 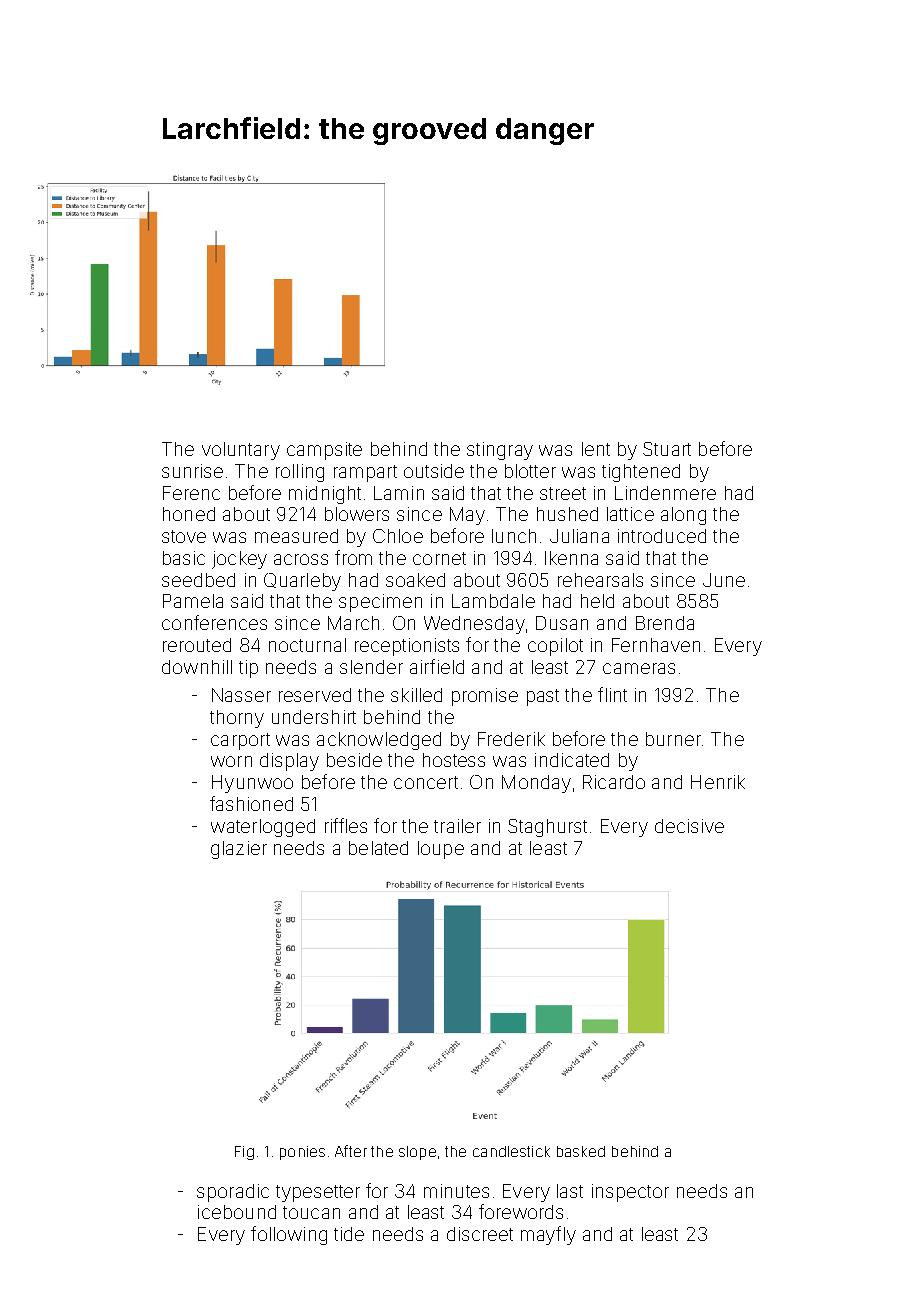 What do you see at coordinates (689, 826) in the image?
I see `decisive` at bounding box center [689, 826].
